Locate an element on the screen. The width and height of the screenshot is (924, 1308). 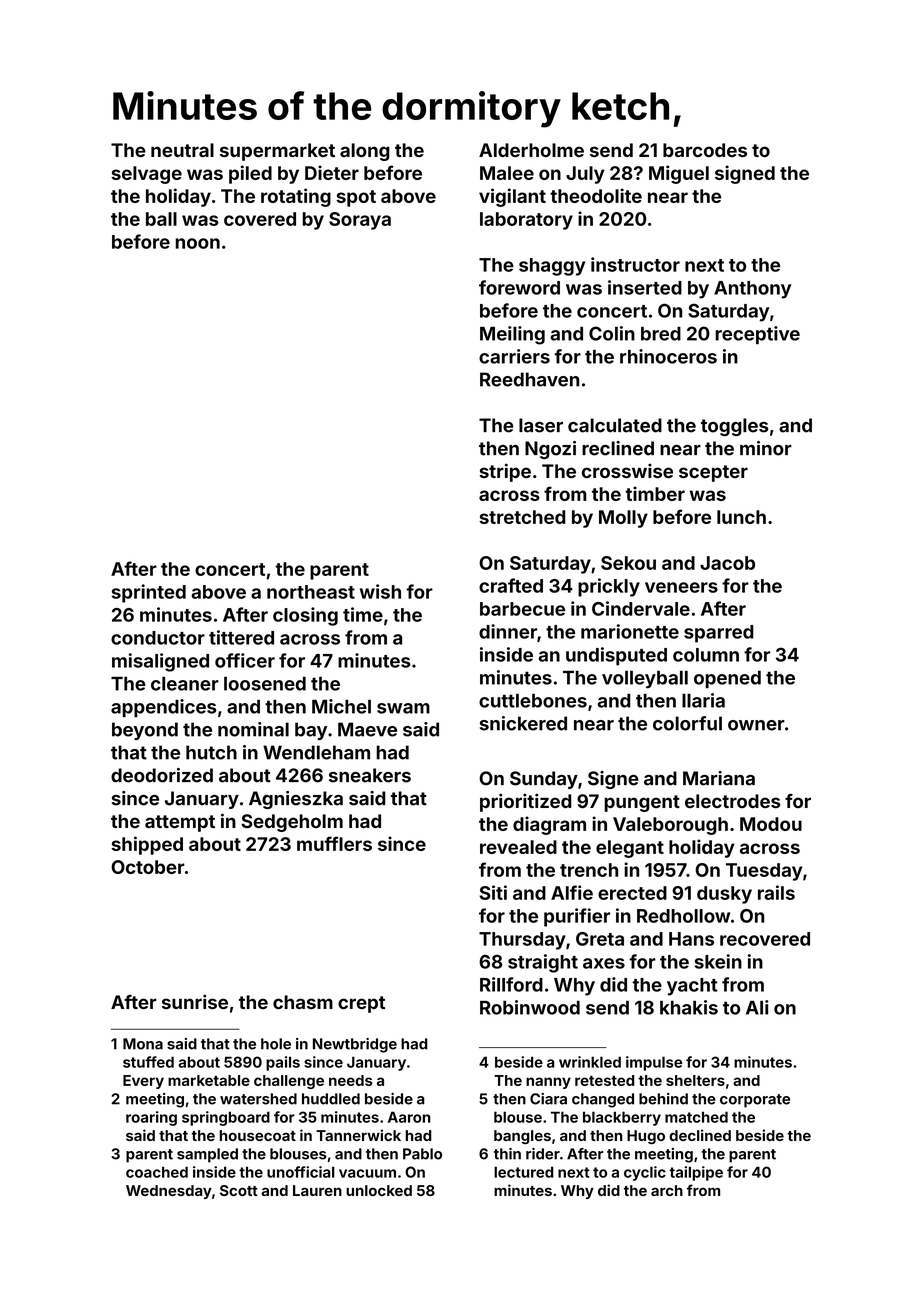
vacuum is located at coordinates (367, 1173).
